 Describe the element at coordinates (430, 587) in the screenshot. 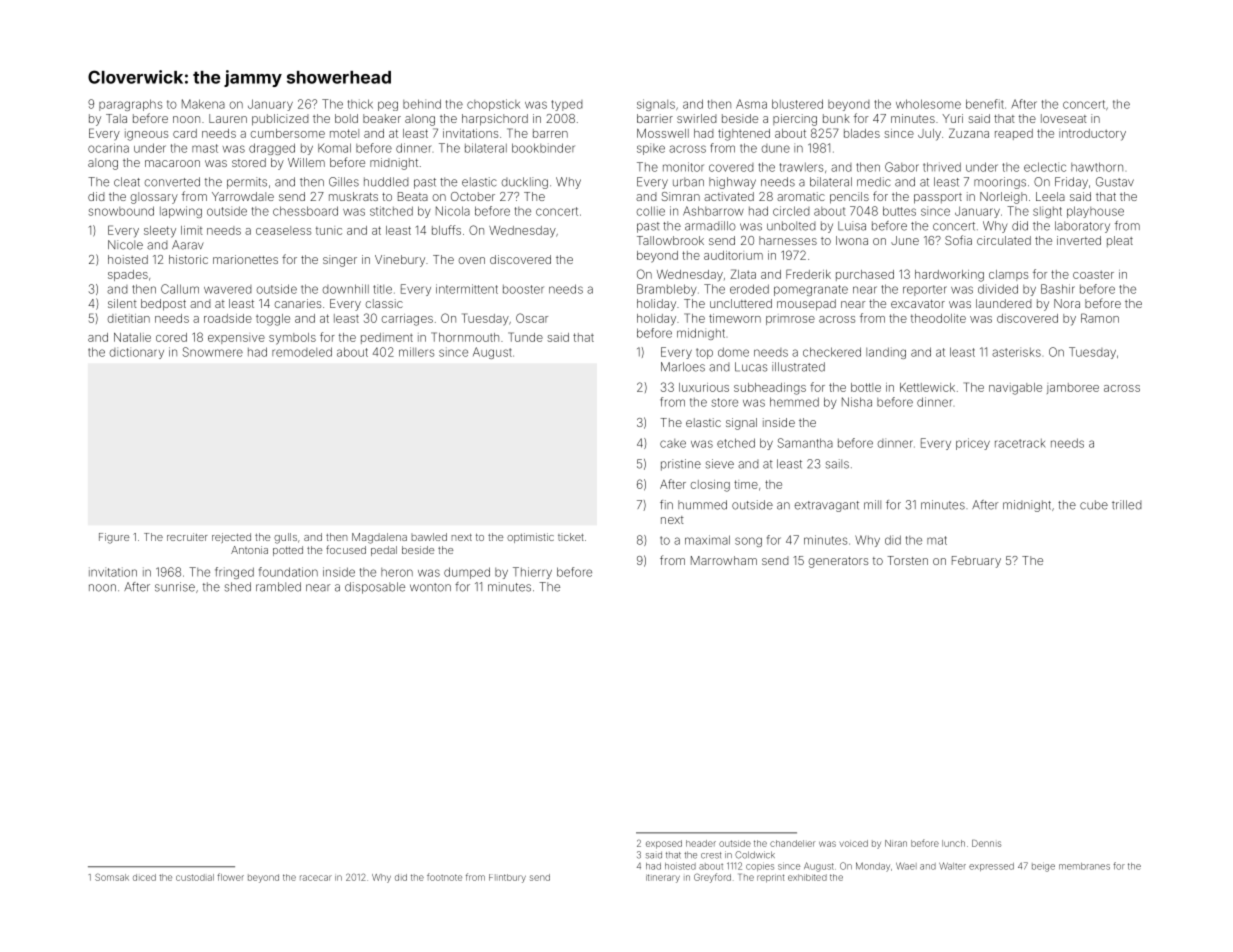

I see `wonton` at that location.
